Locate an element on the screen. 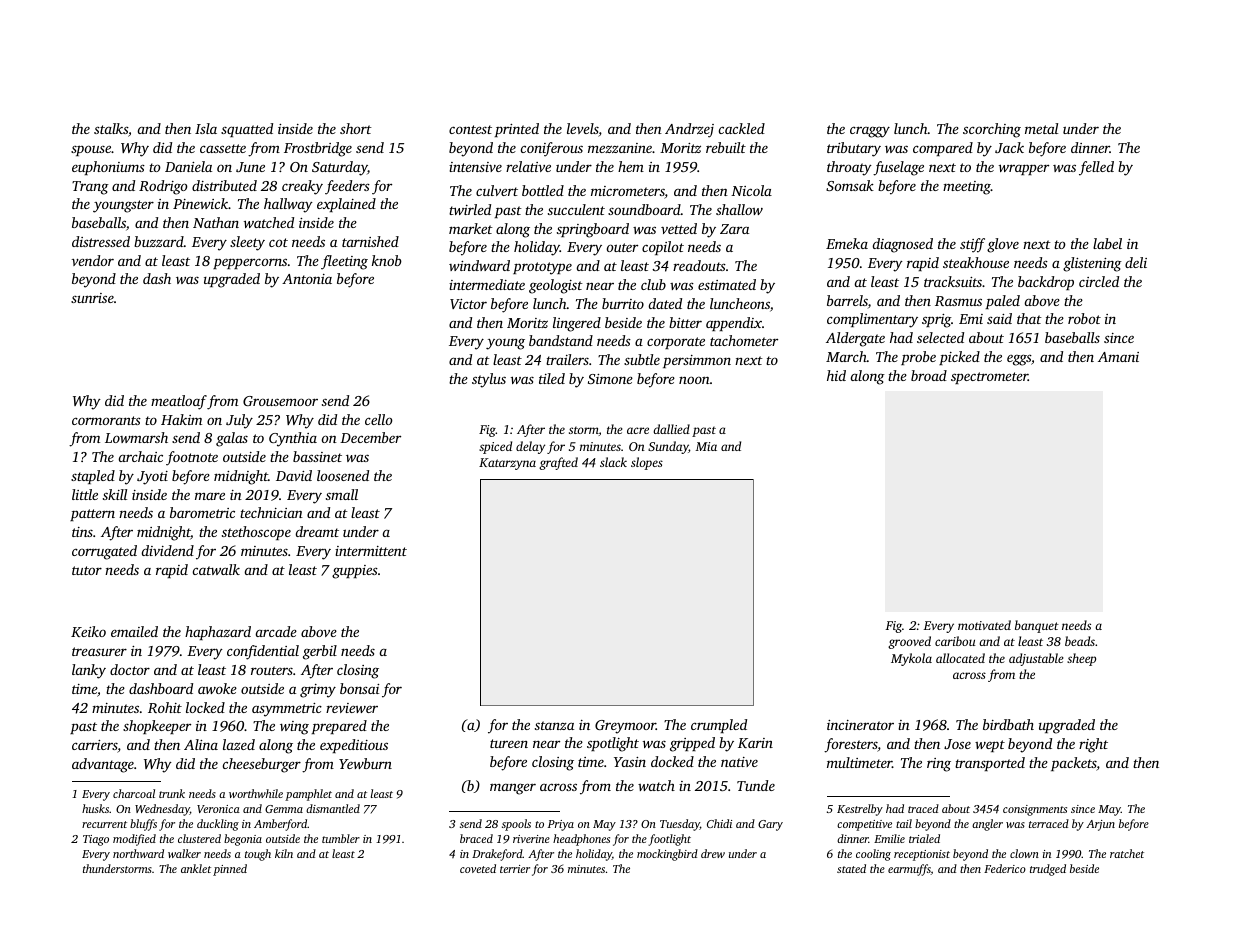  robot is located at coordinates (1084, 318).
